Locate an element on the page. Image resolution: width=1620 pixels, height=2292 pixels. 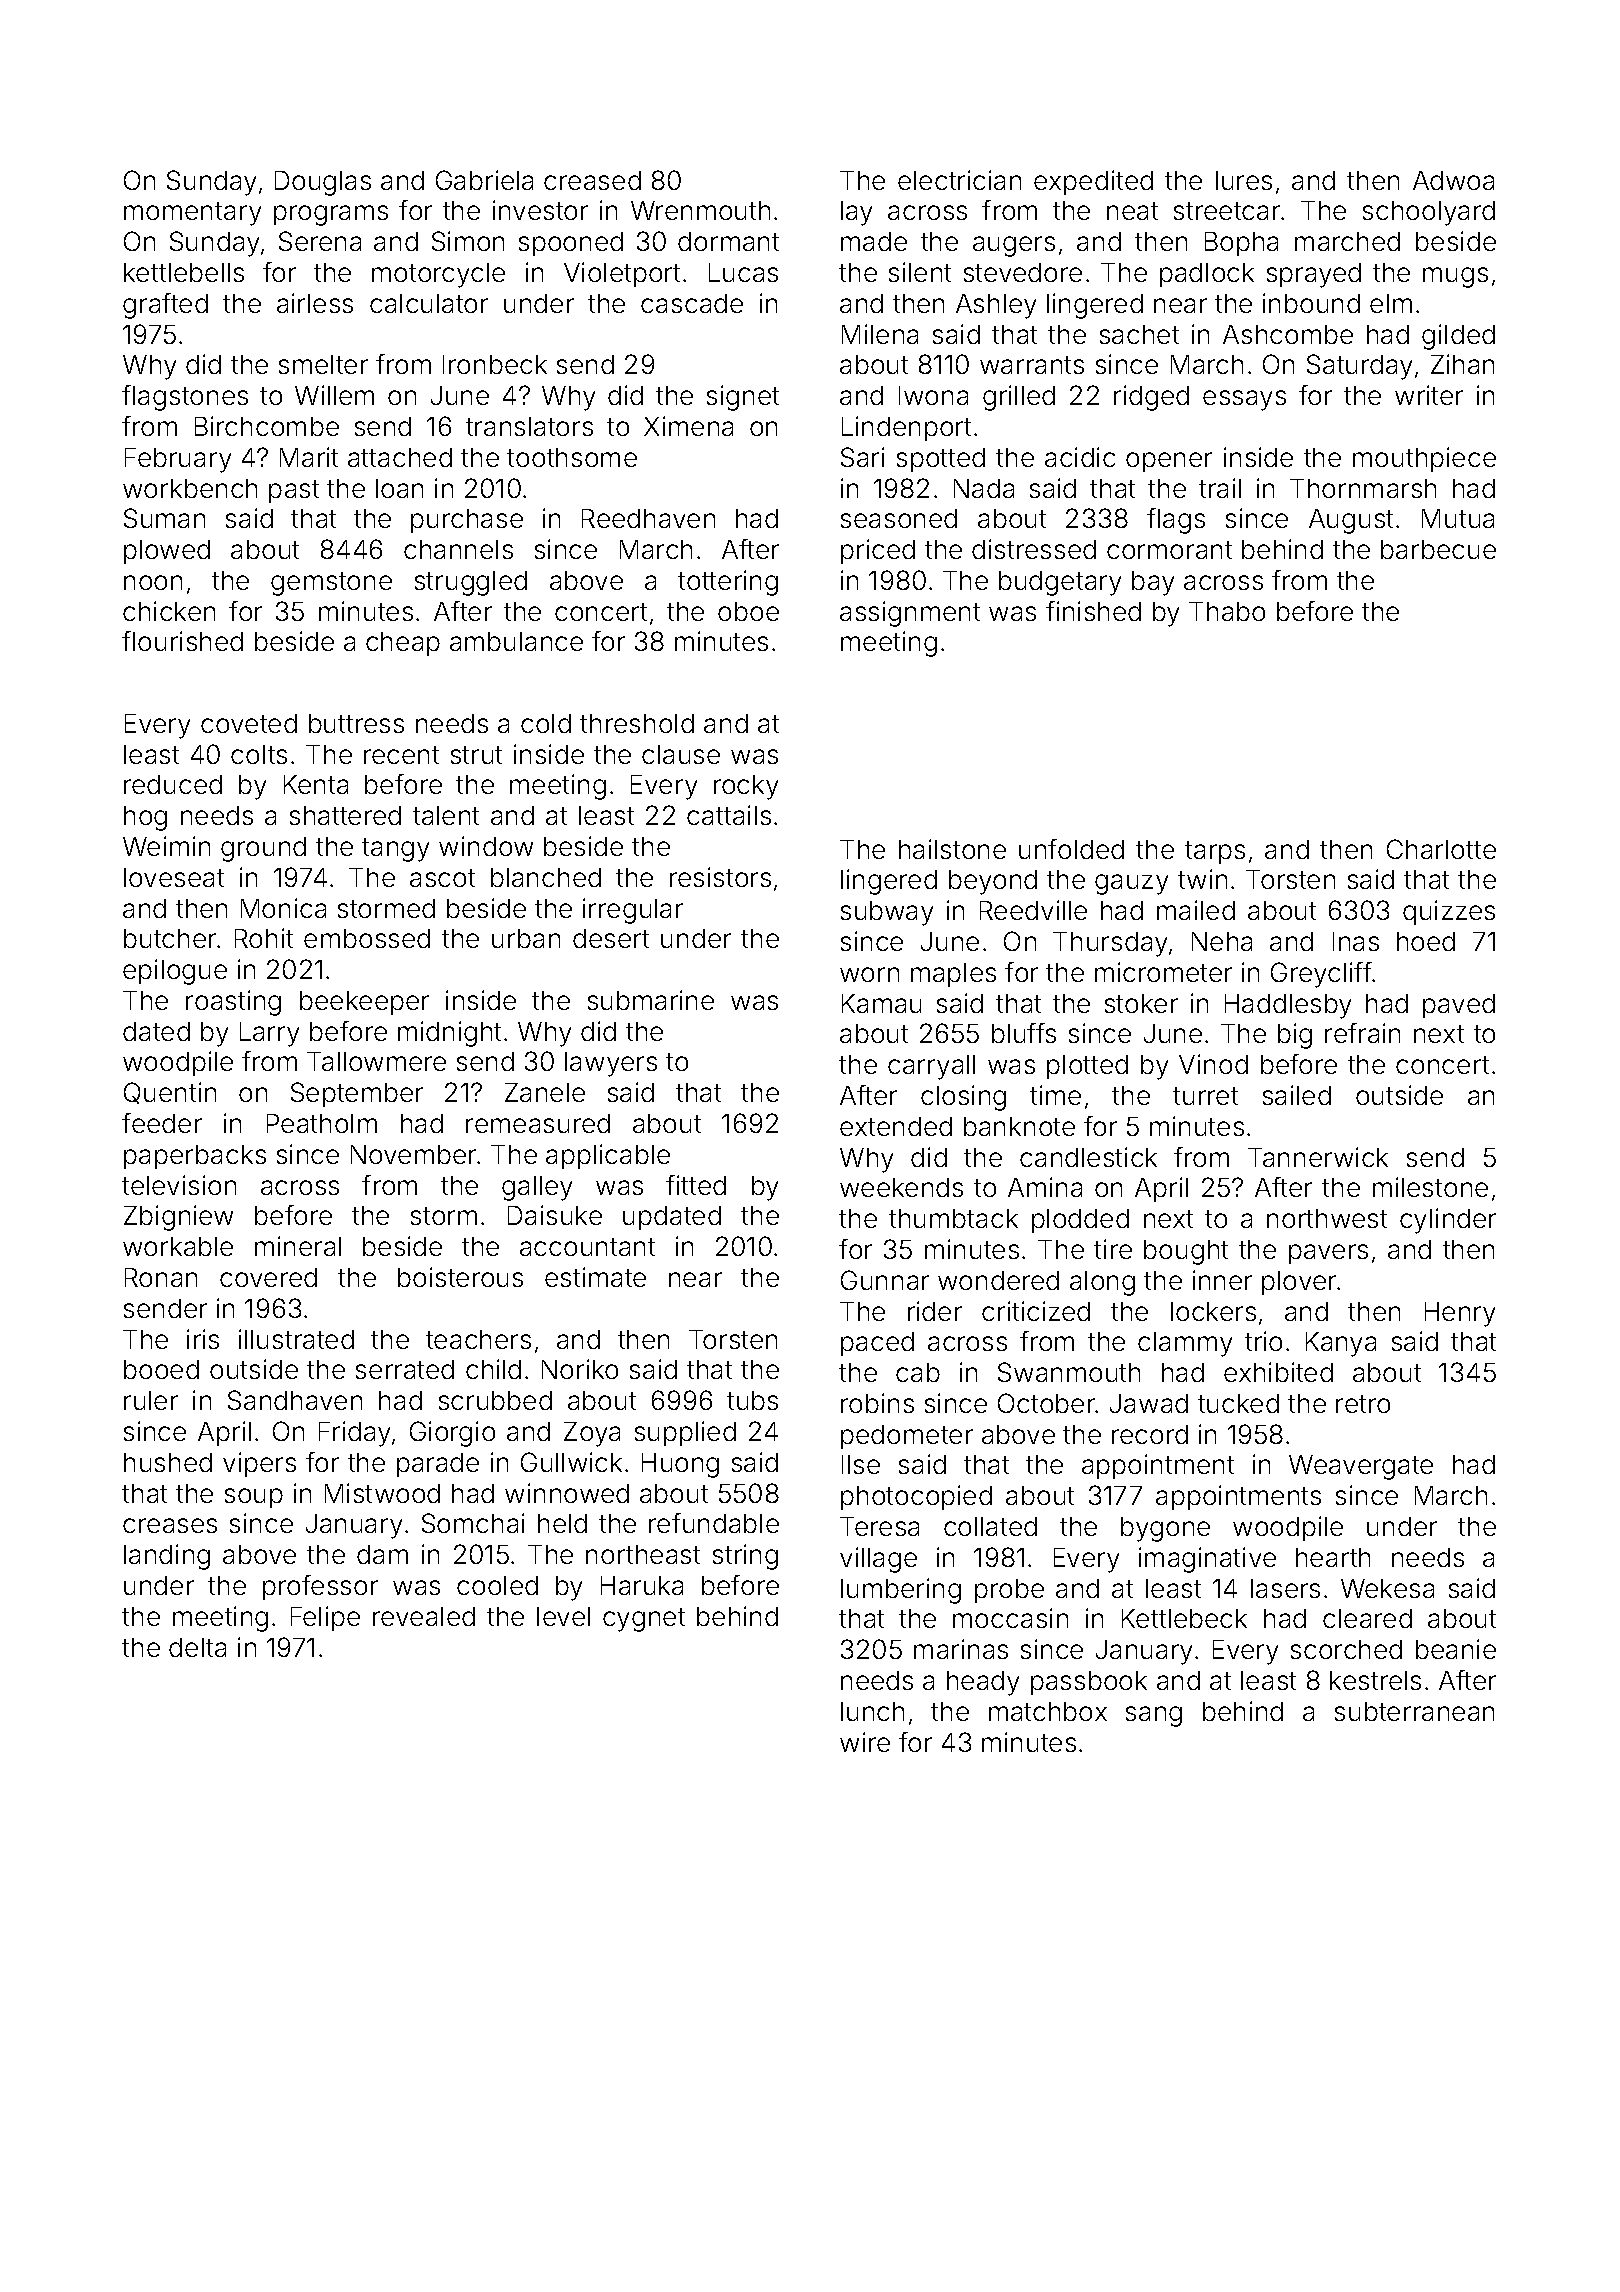
Quentin is located at coordinates (170, 1093).
